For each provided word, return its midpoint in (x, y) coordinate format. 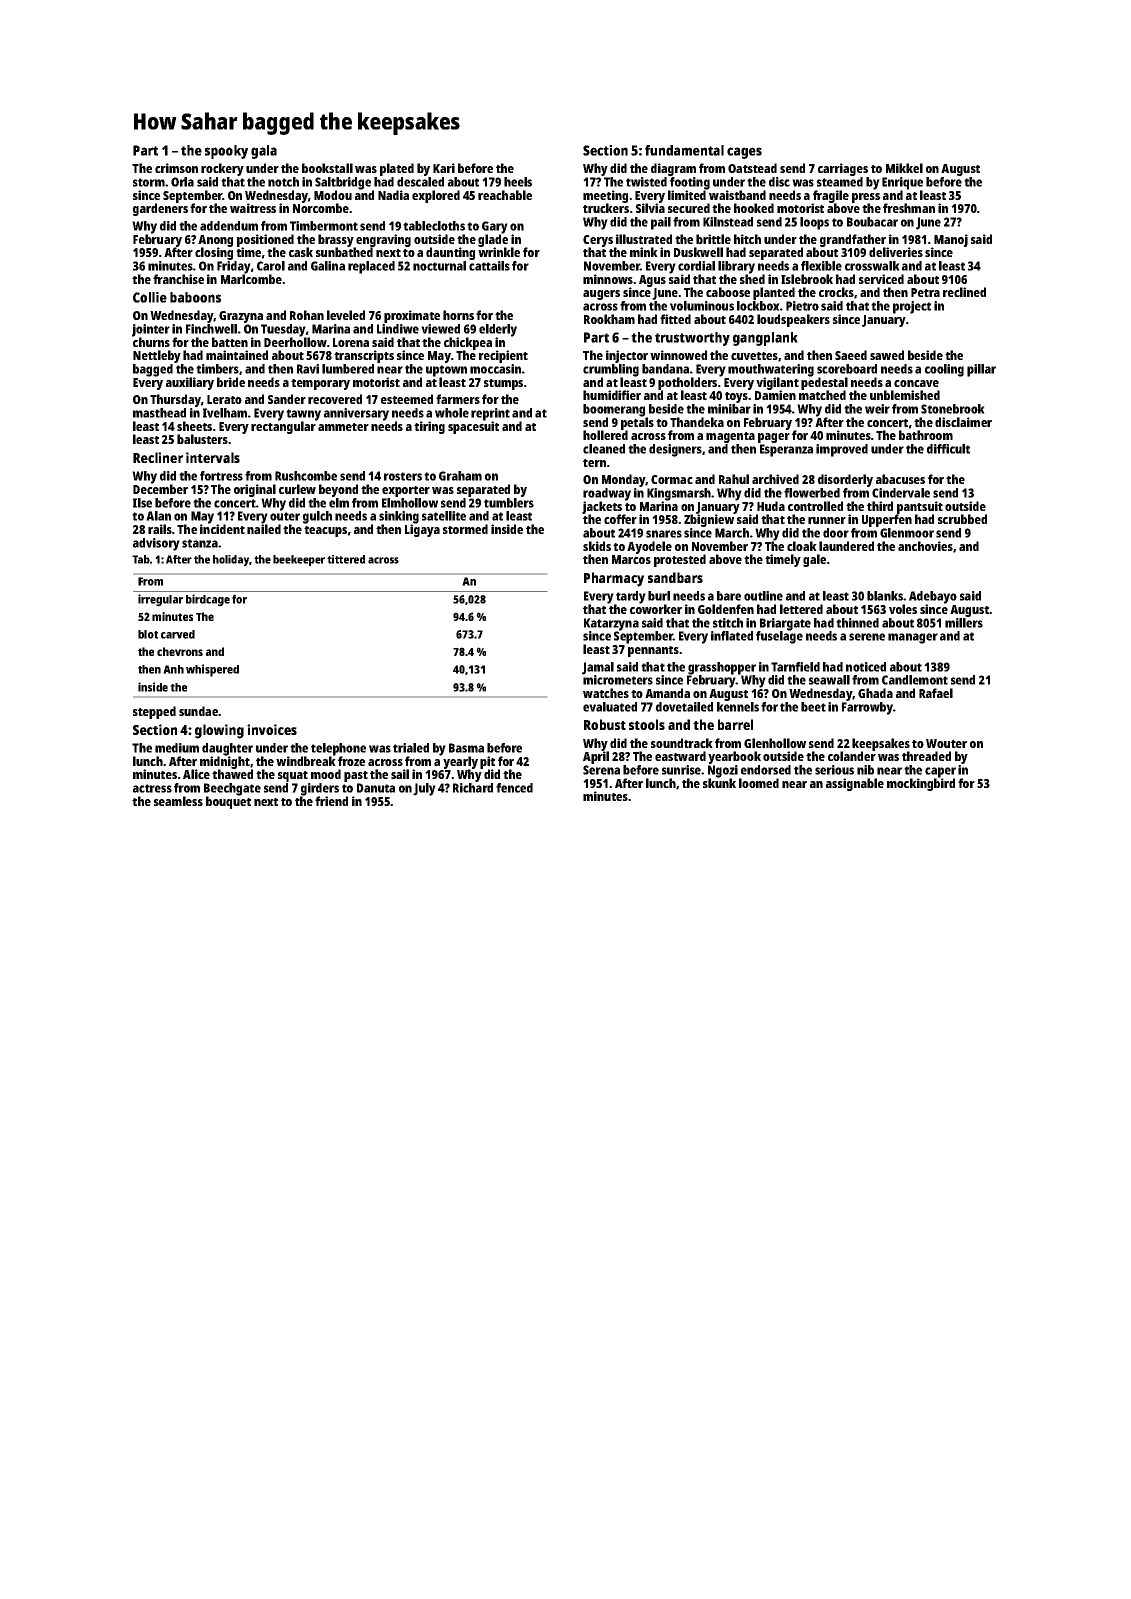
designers (675, 450)
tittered (346, 559)
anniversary (356, 414)
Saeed (851, 355)
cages (744, 153)
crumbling (611, 370)
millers (964, 623)
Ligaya (422, 530)
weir (877, 409)
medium (177, 748)
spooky (226, 152)
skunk (719, 783)
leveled (346, 315)
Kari (444, 168)
